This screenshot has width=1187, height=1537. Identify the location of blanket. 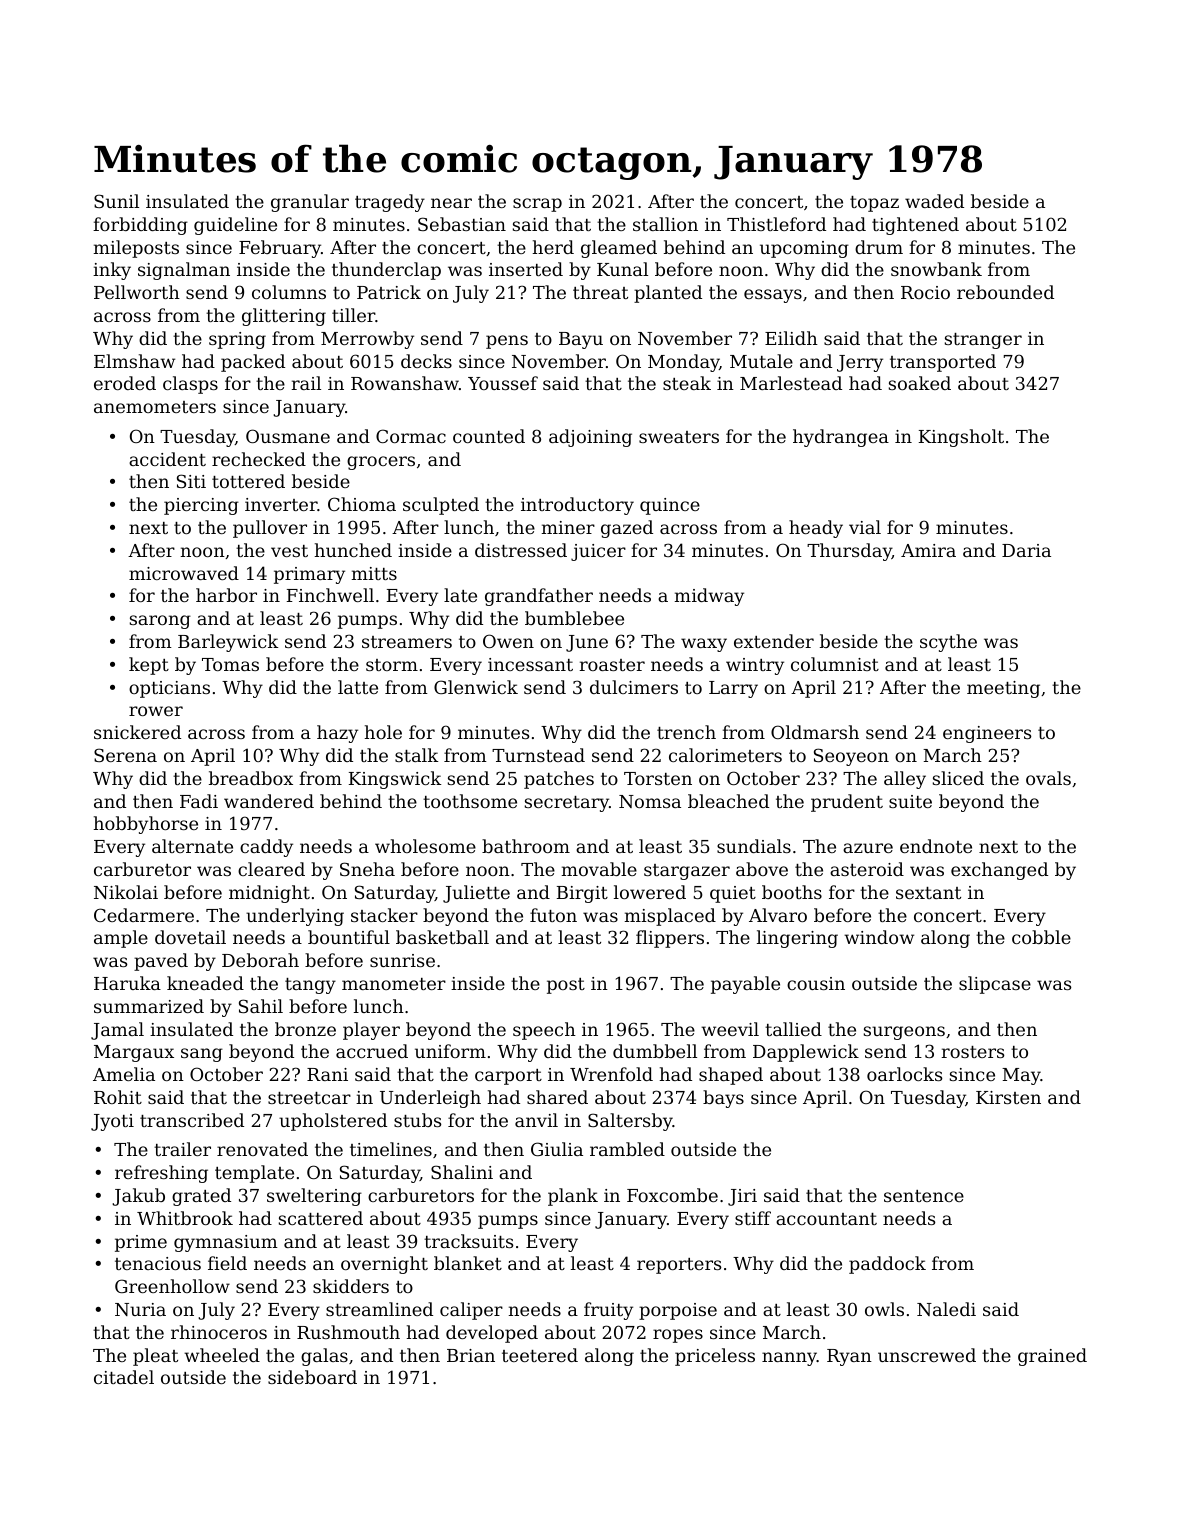
(468, 1263).
